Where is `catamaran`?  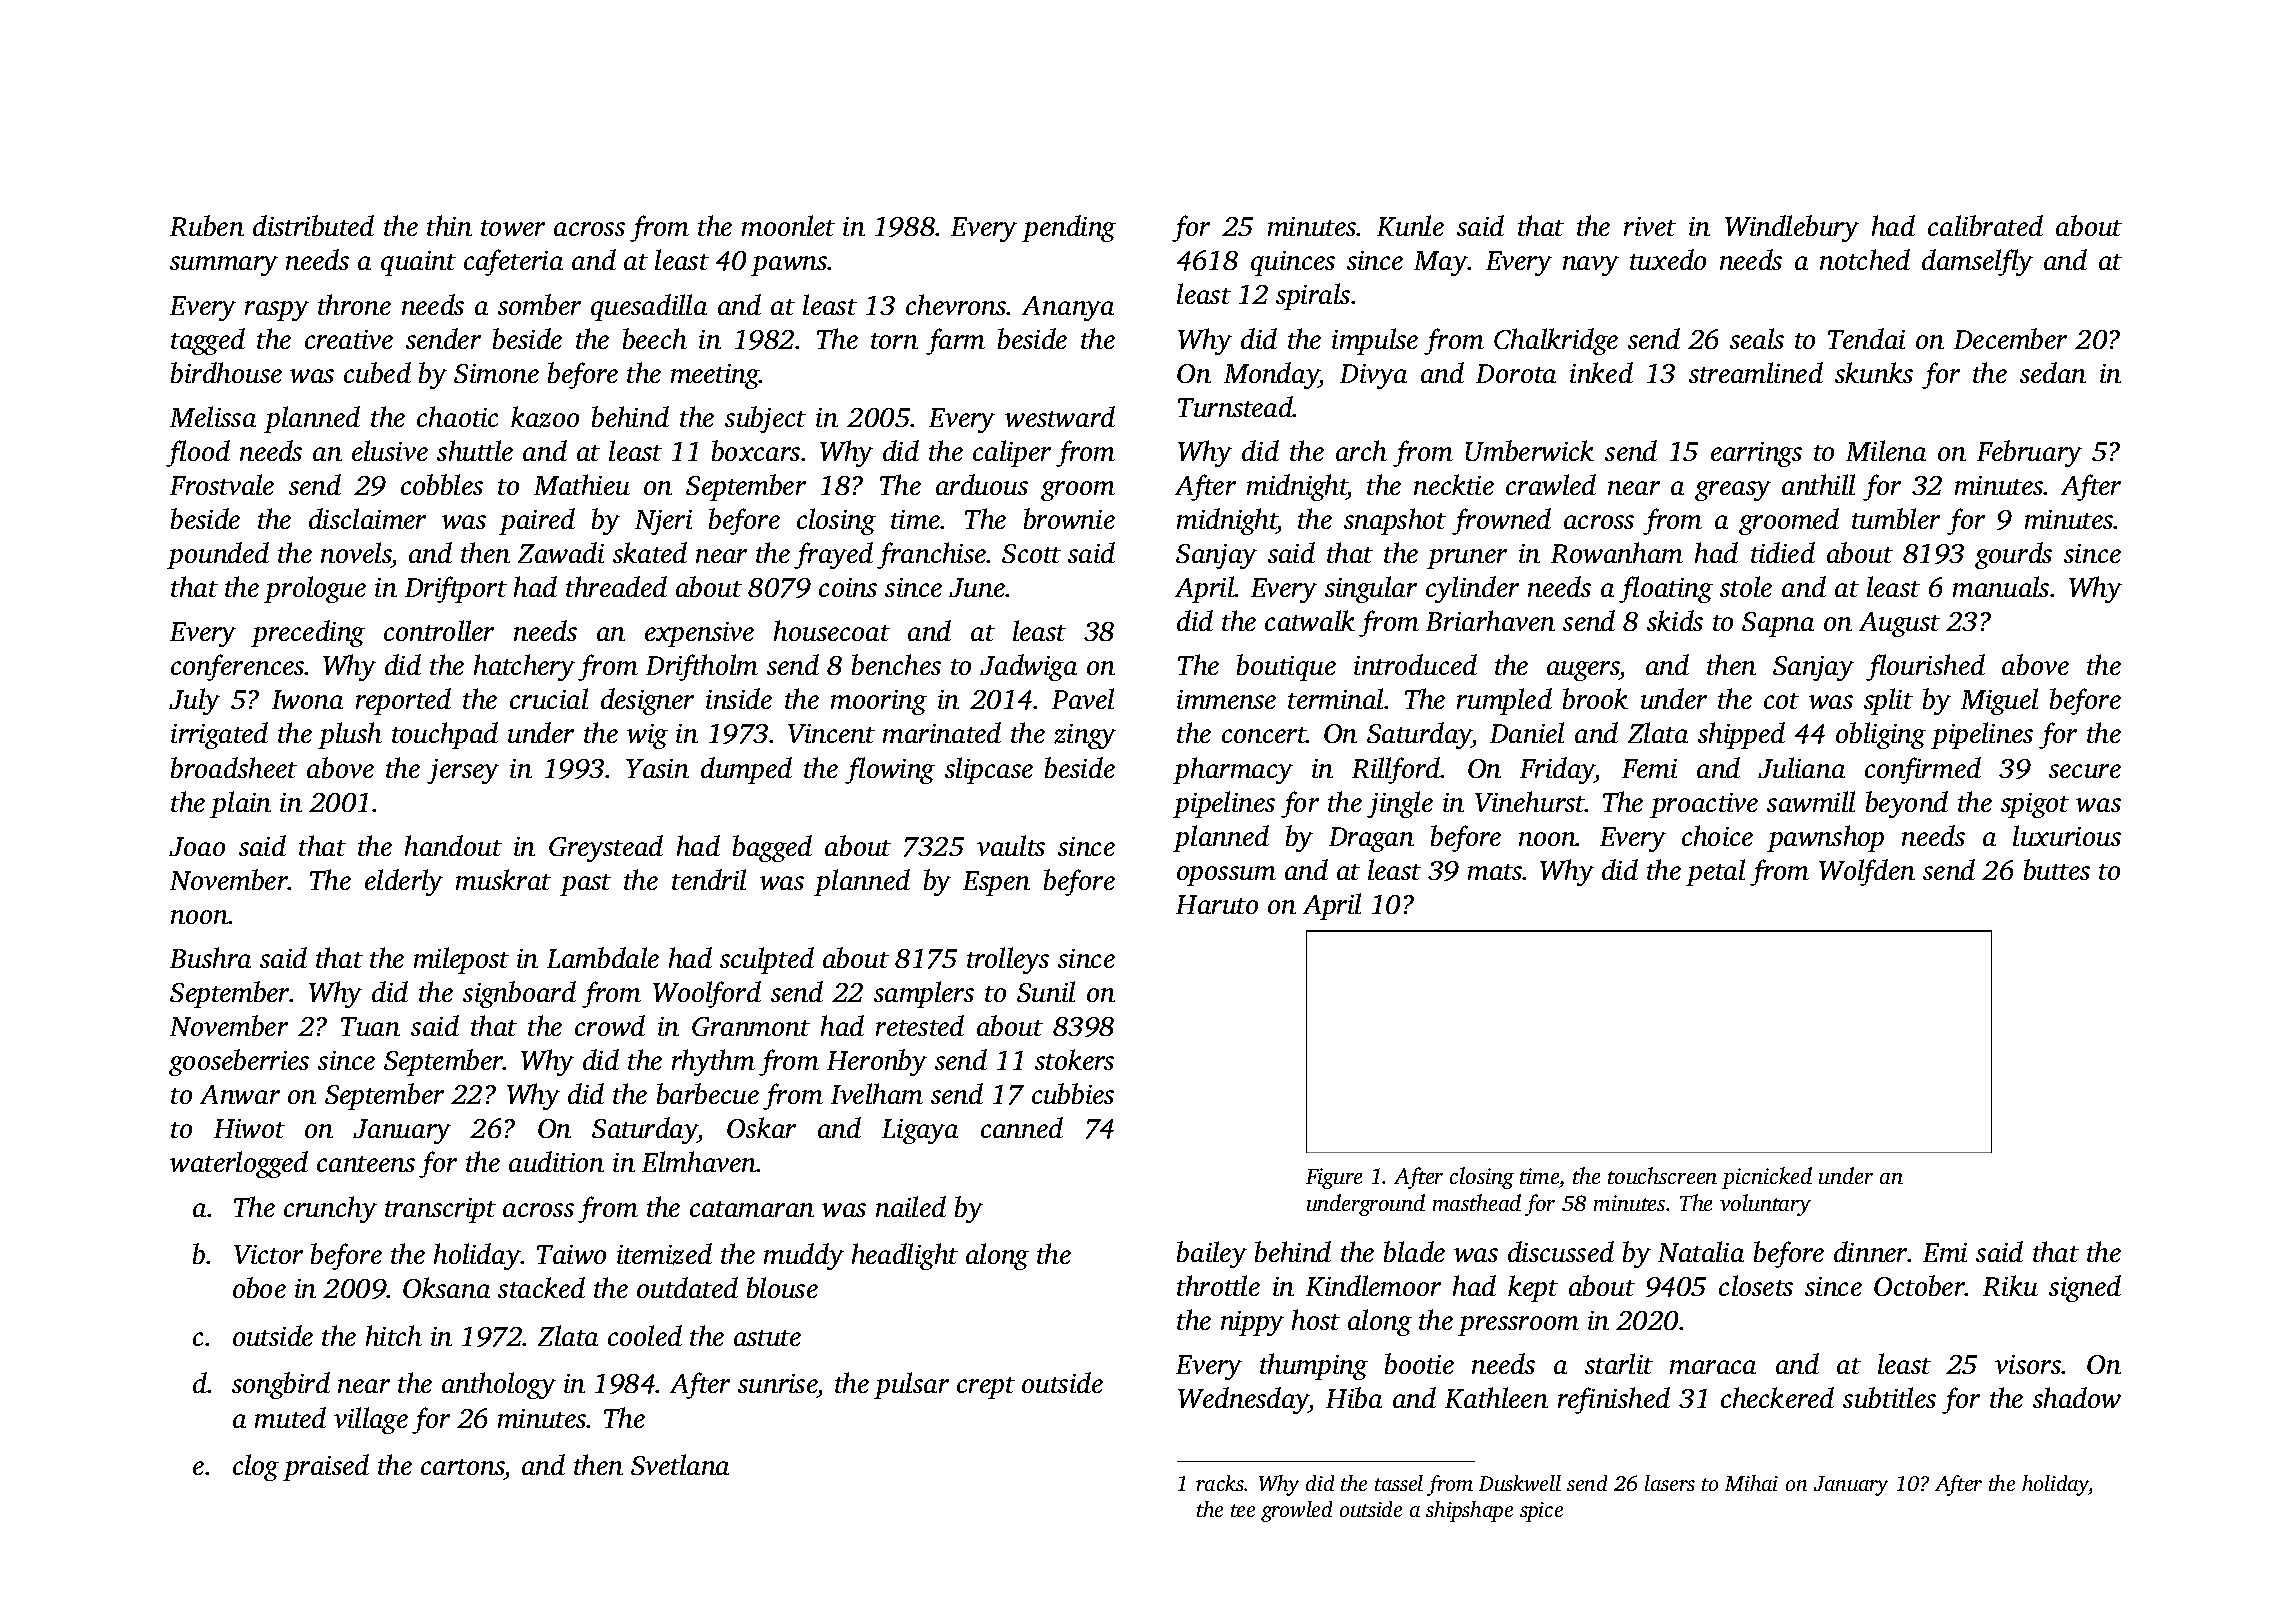 catamaran is located at coordinates (752, 1209).
